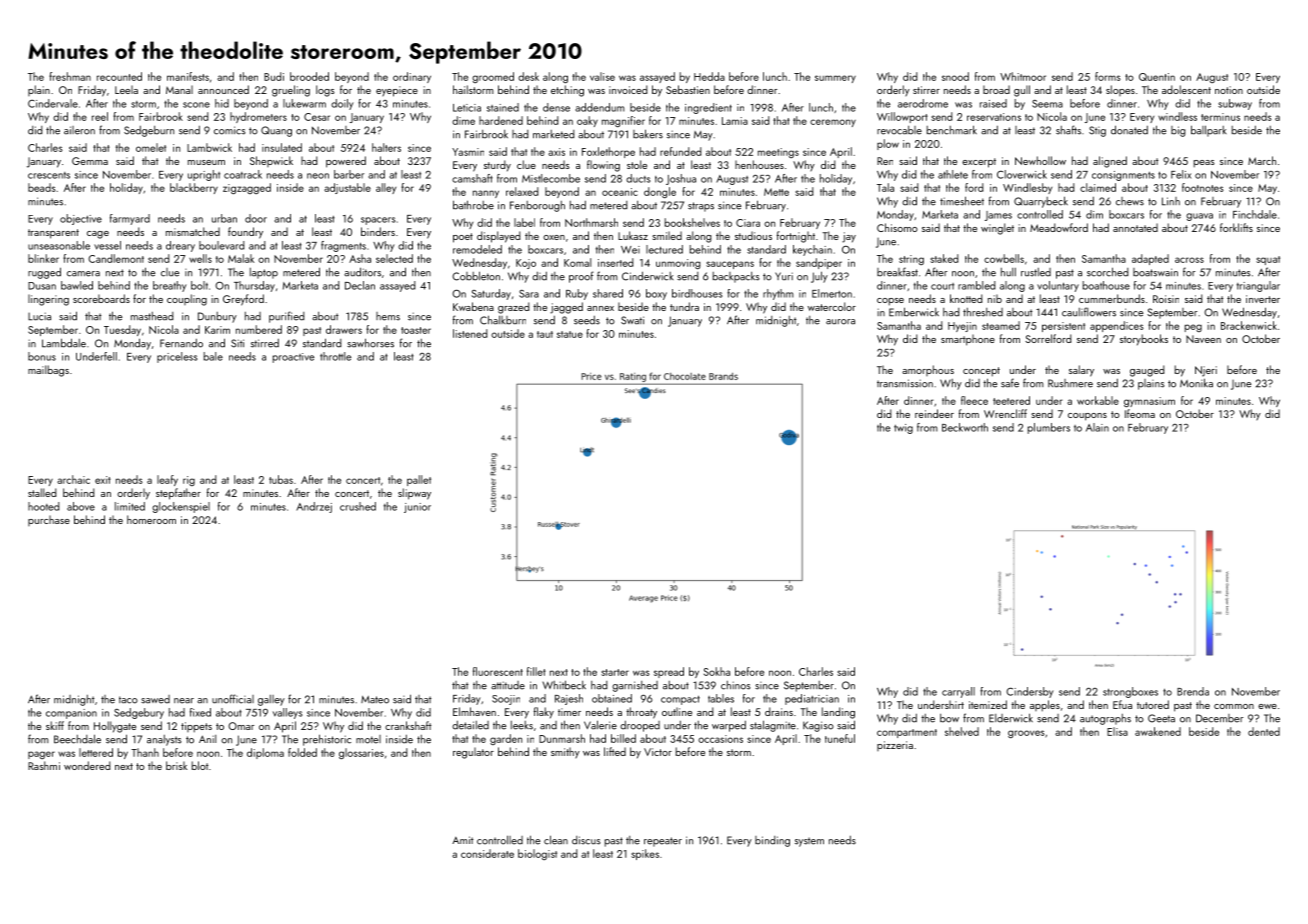 This image has width=1308, height=924. Describe the element at coordinates (276, 131) in the image. I see `Quang` at that location.
